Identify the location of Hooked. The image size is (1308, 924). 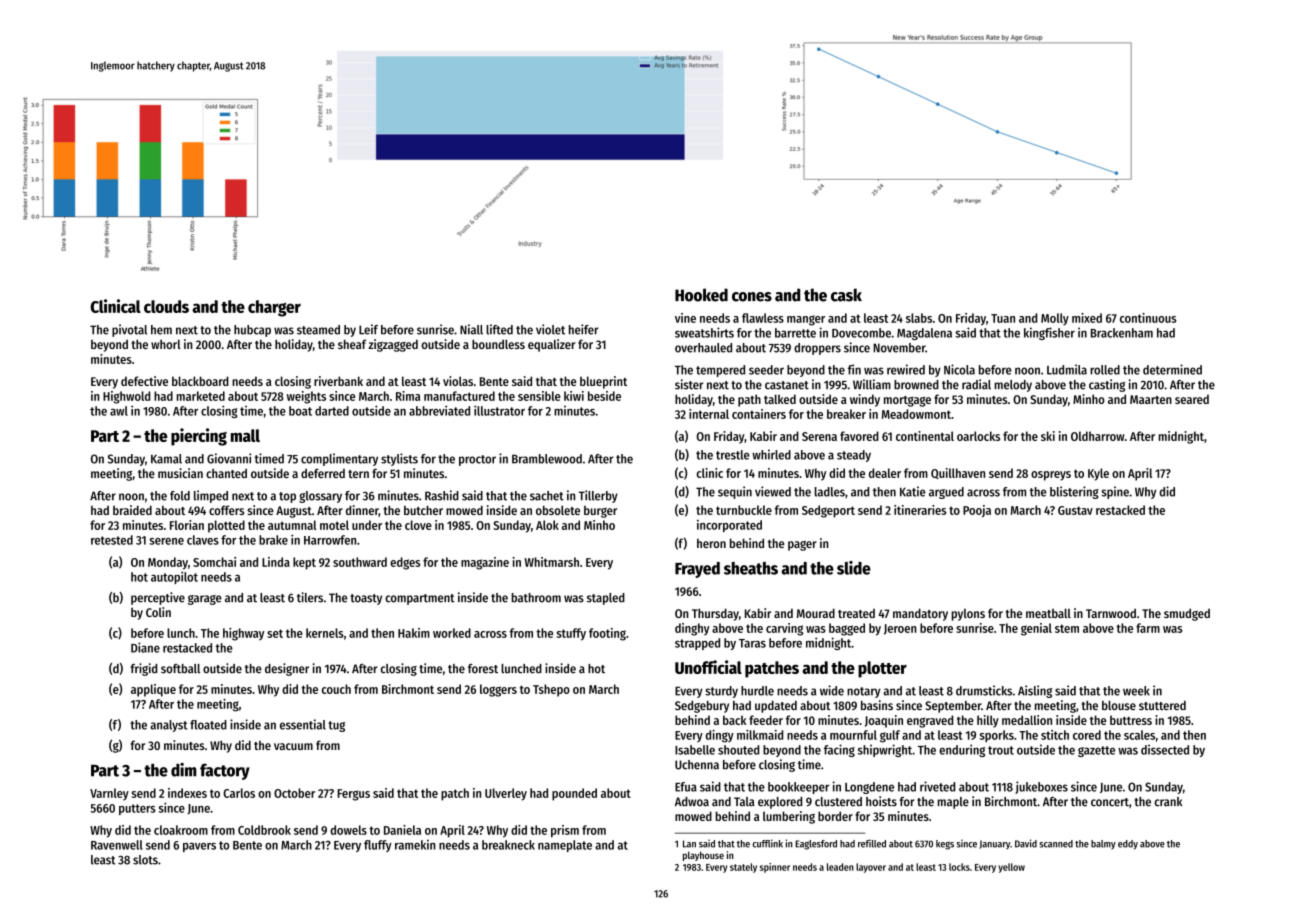
(701, 295).
